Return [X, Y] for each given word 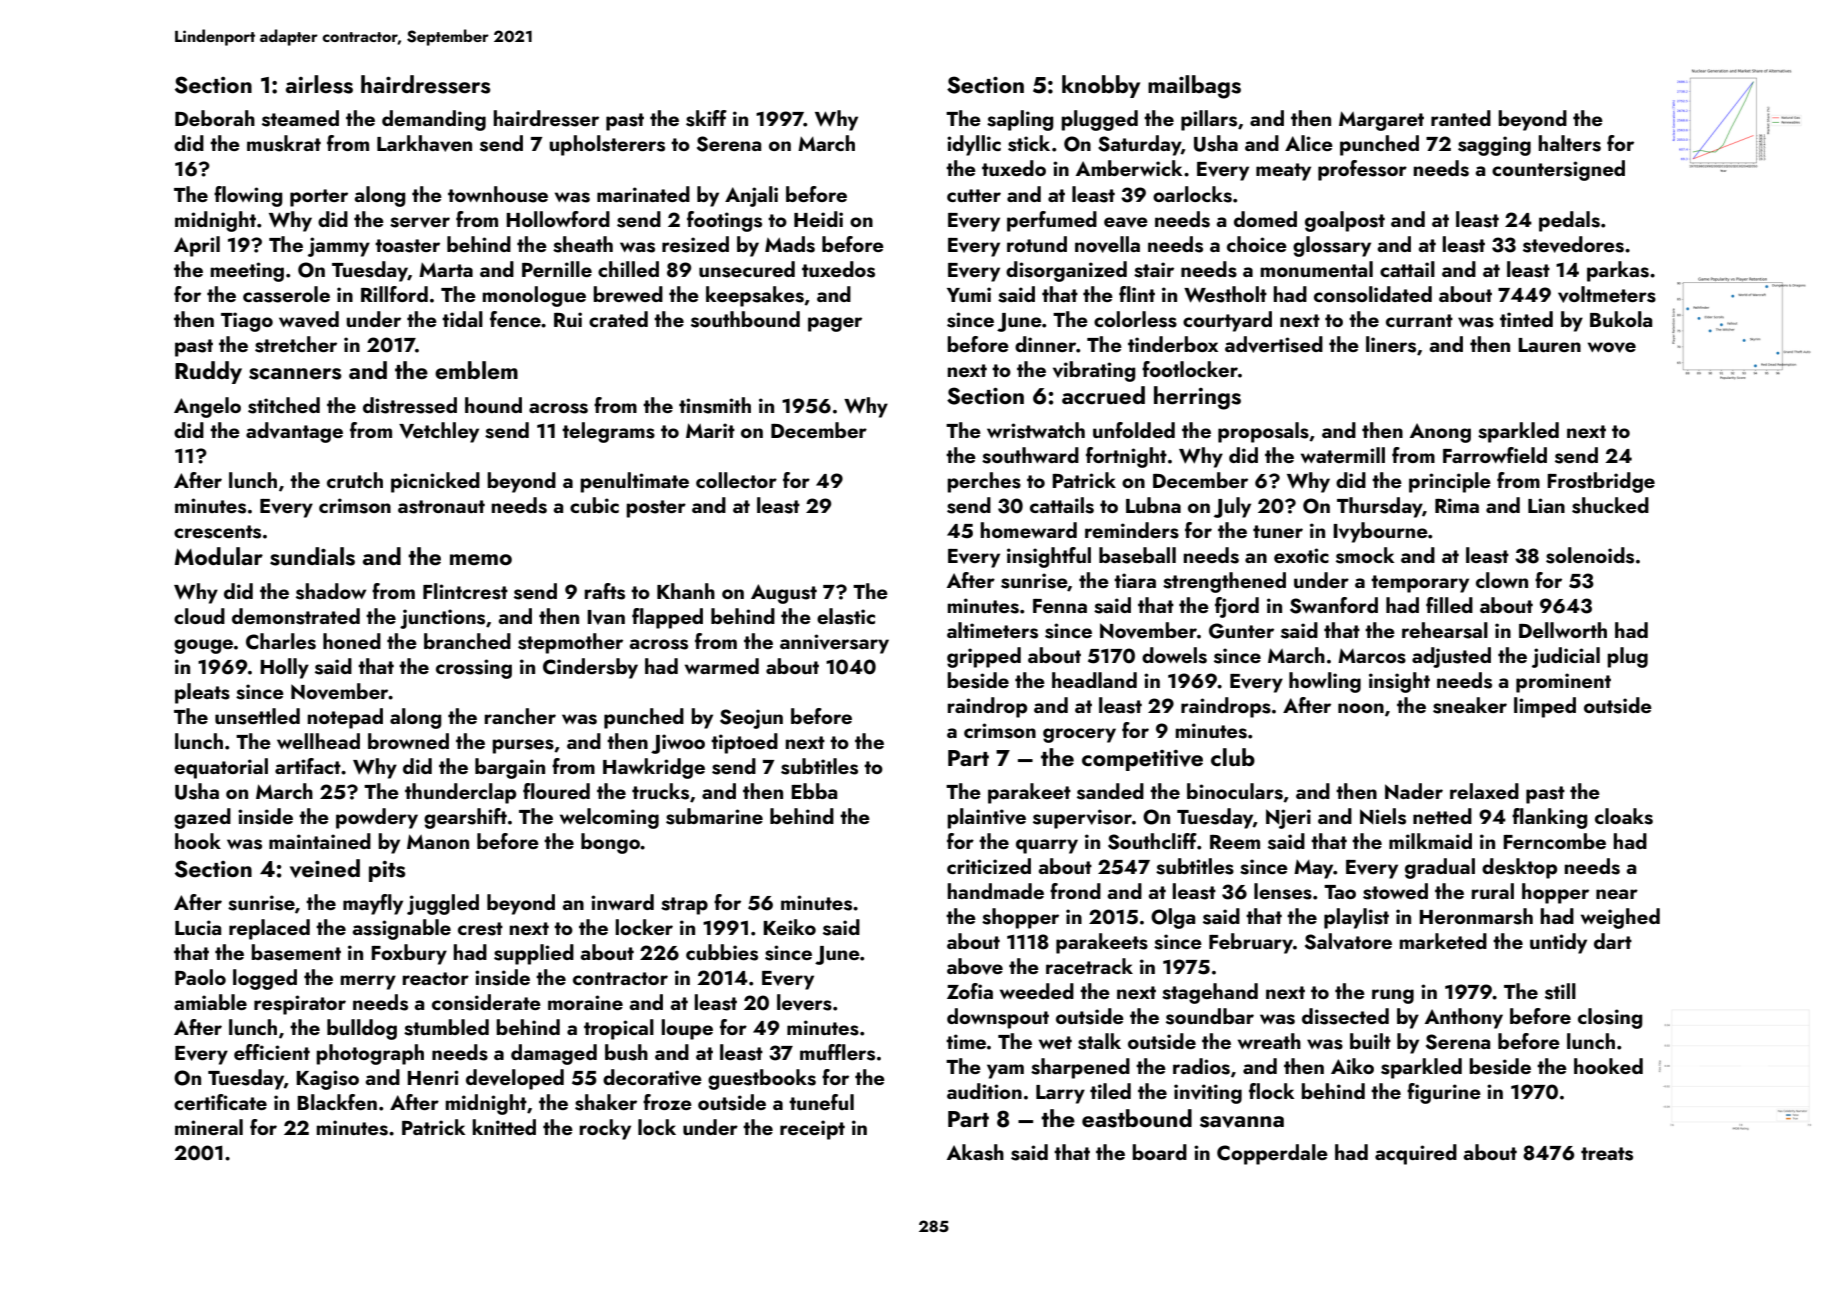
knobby [1101, 86]
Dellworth [1563, 630]
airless [319, 84]
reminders [1132, 530]
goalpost [1345, 221]
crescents [217, 532]
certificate [220, 1102]
